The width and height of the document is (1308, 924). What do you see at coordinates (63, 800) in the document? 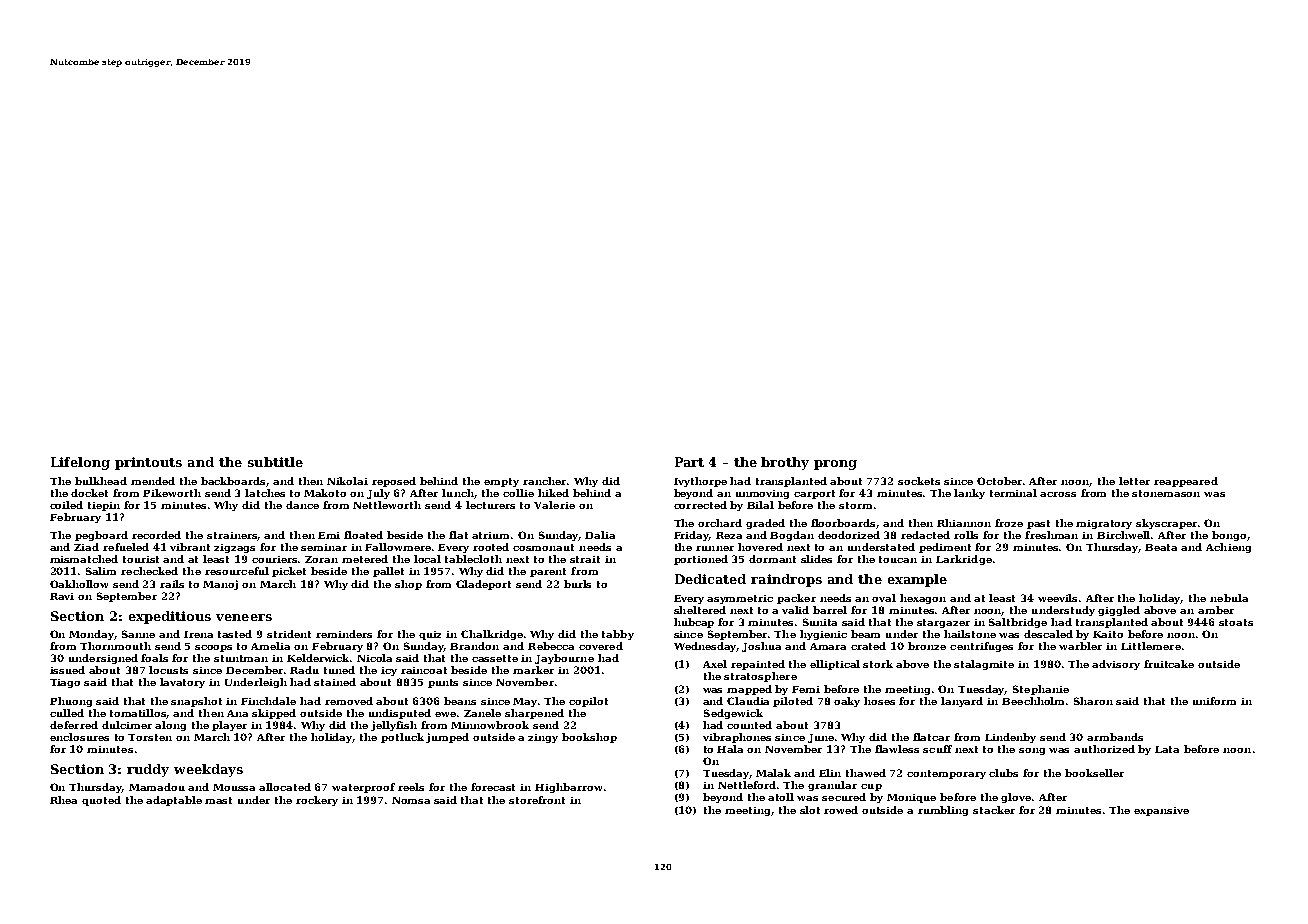
I see `Rhea` at bounding box center [63, 800].
